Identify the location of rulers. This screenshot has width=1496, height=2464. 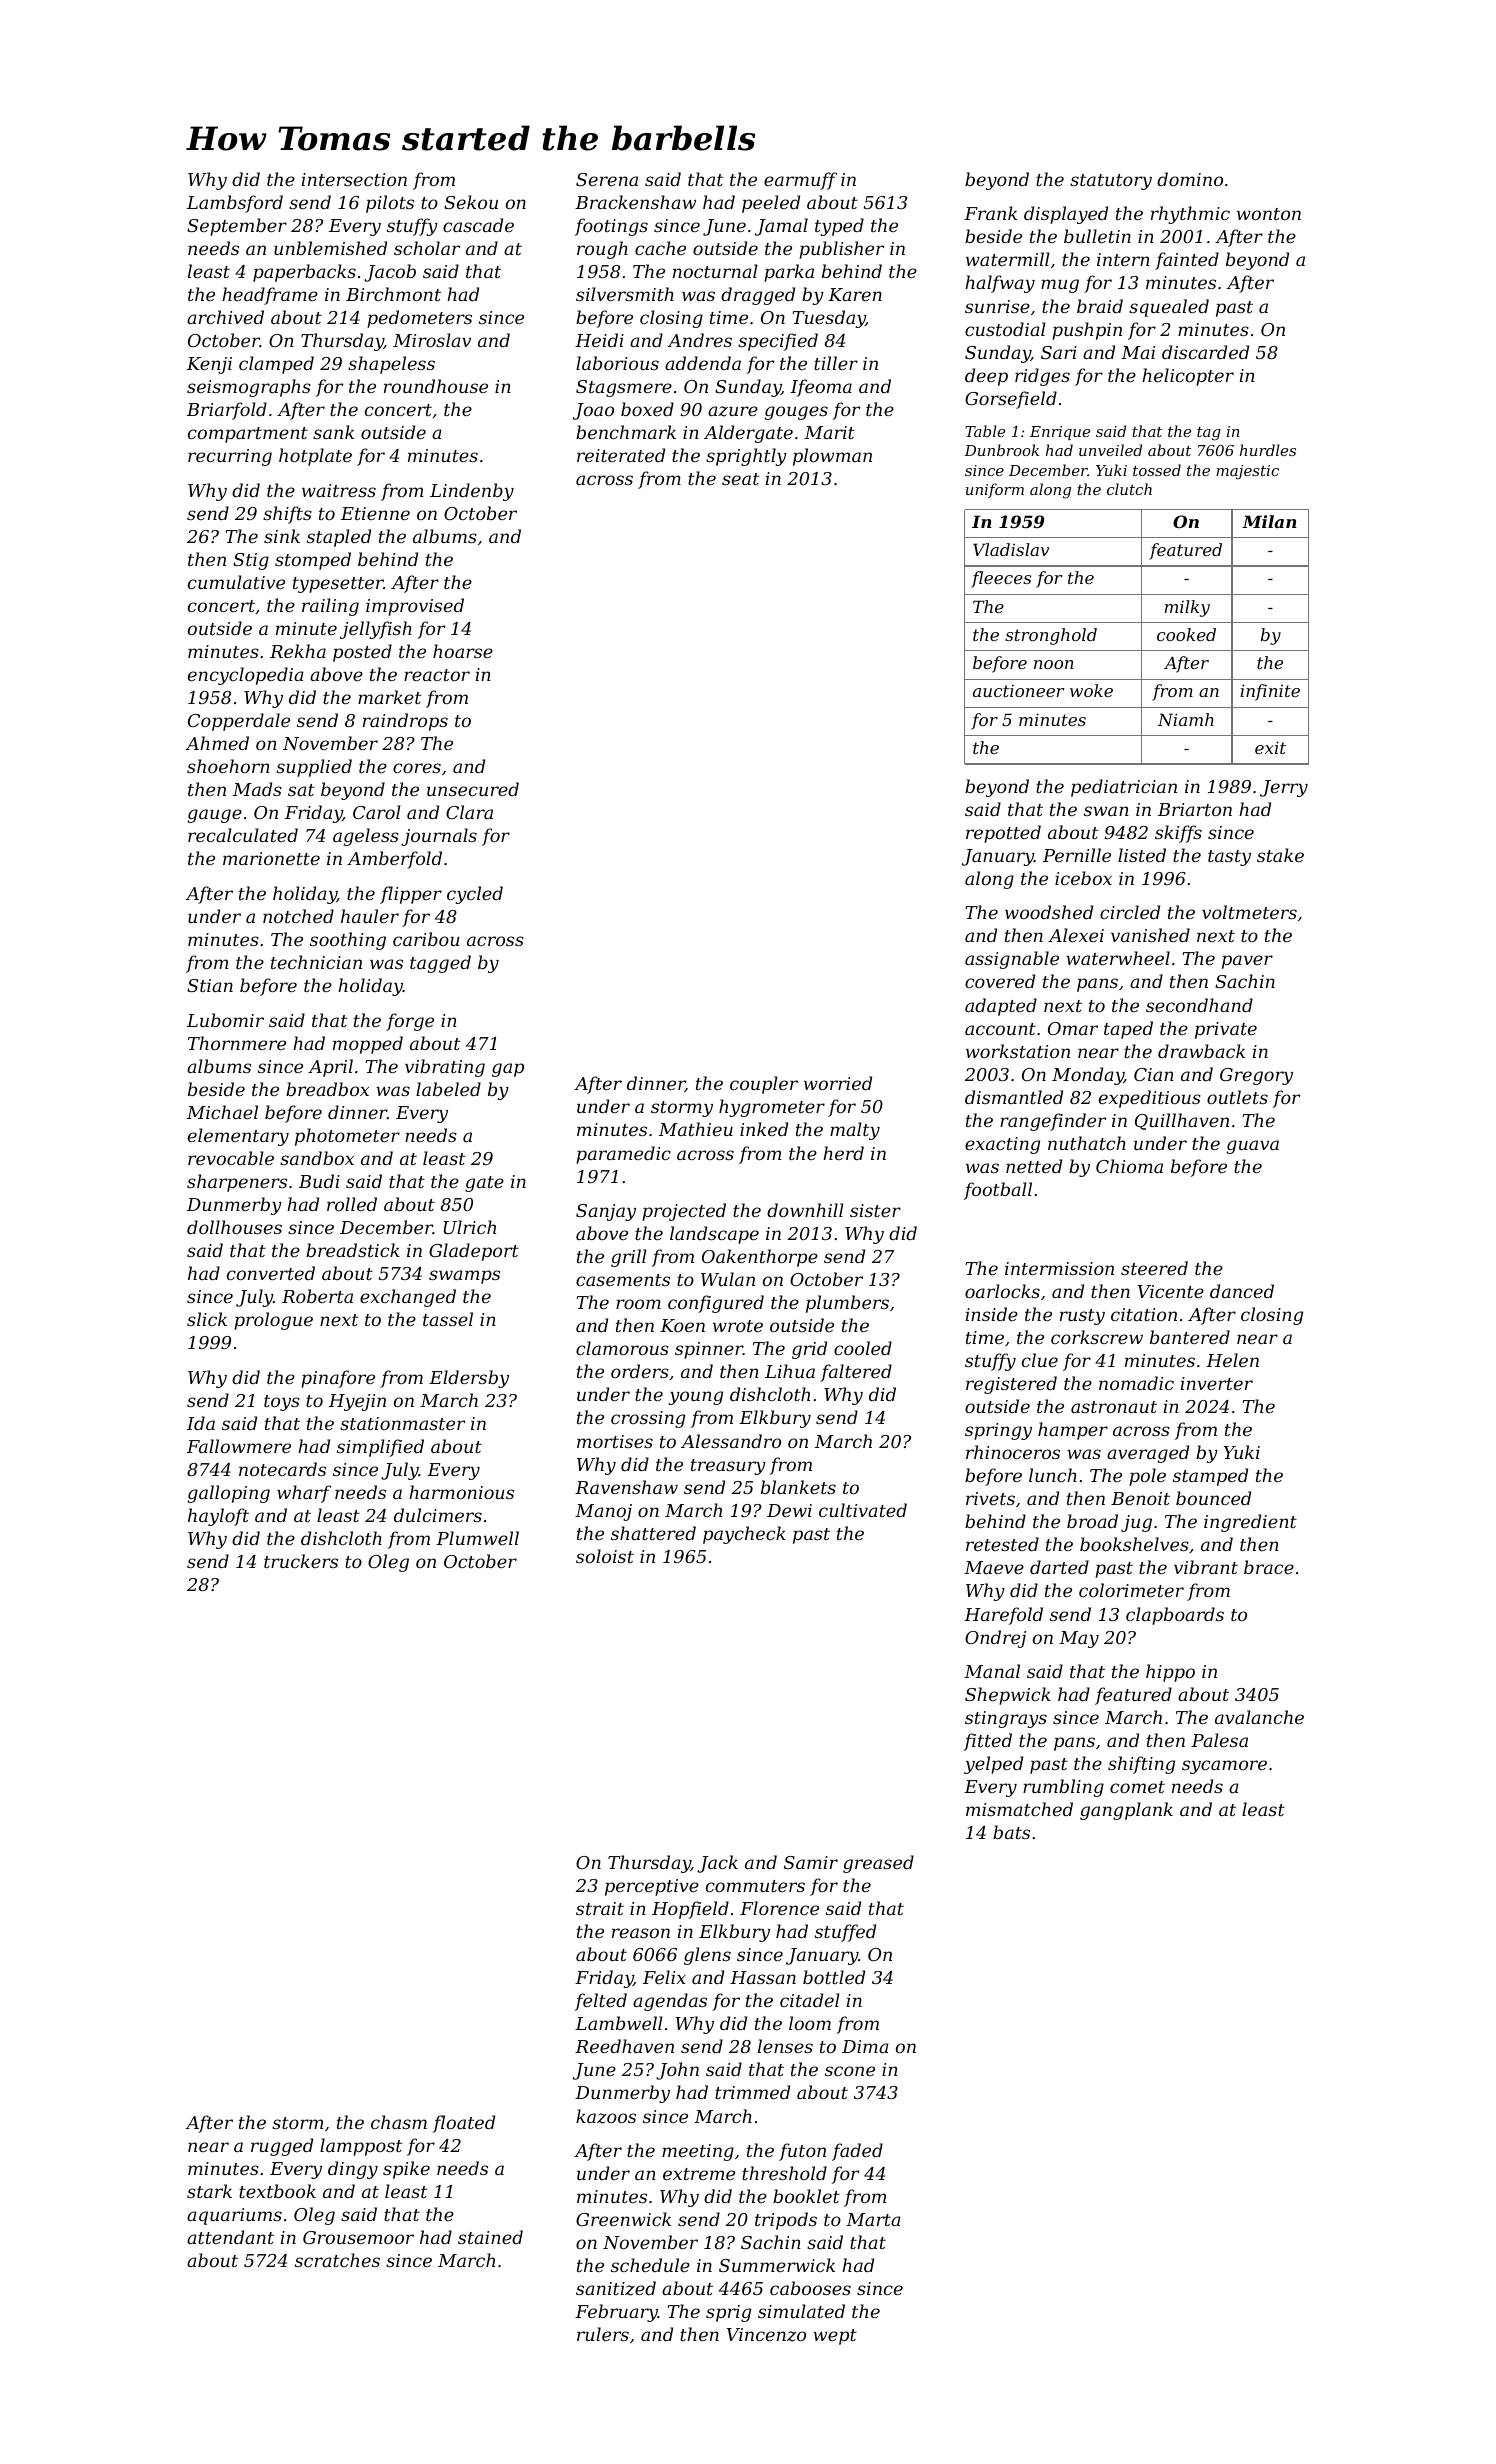
(603, 2334).
